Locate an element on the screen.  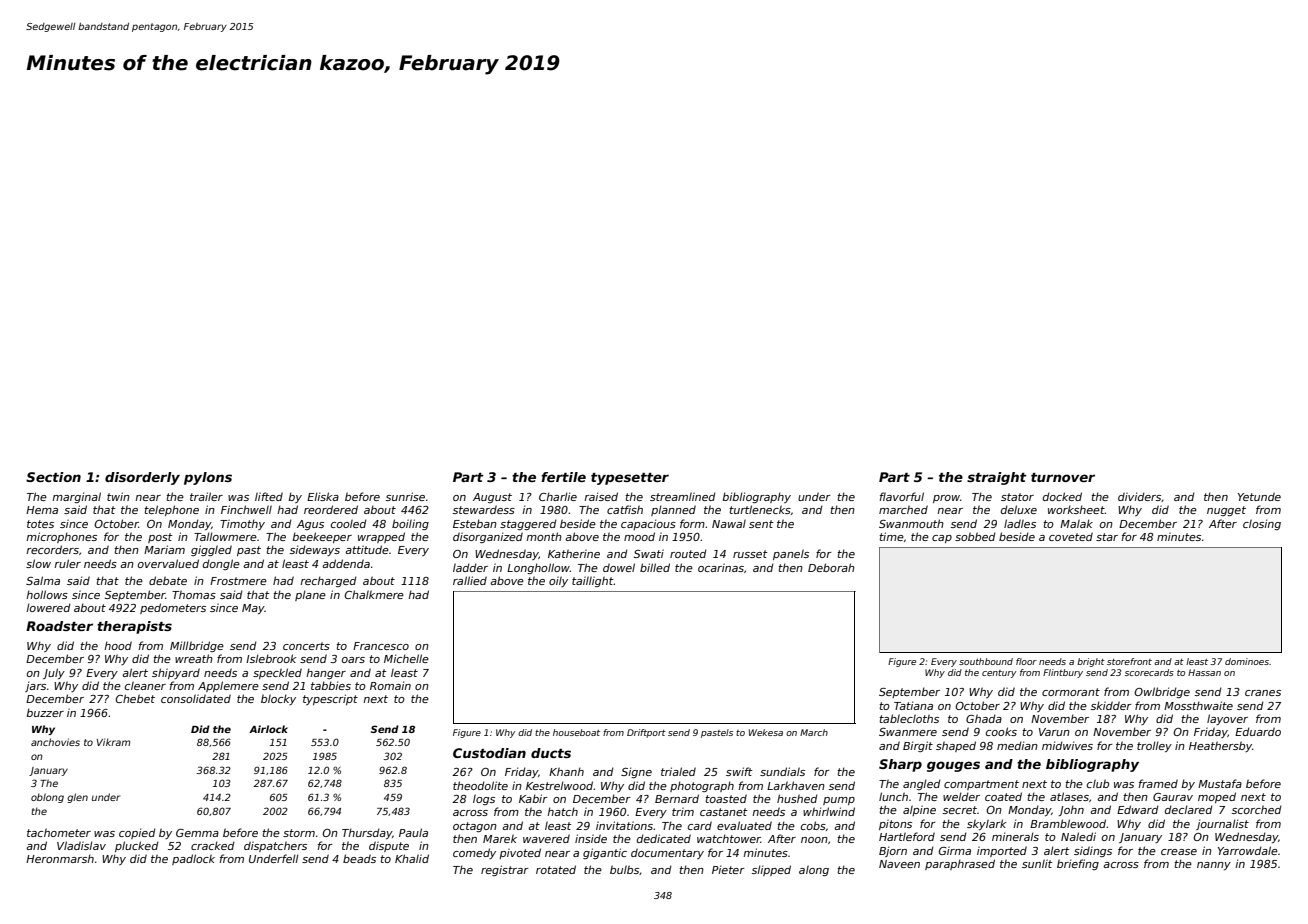
storm is located at coordinates (299, 833).
